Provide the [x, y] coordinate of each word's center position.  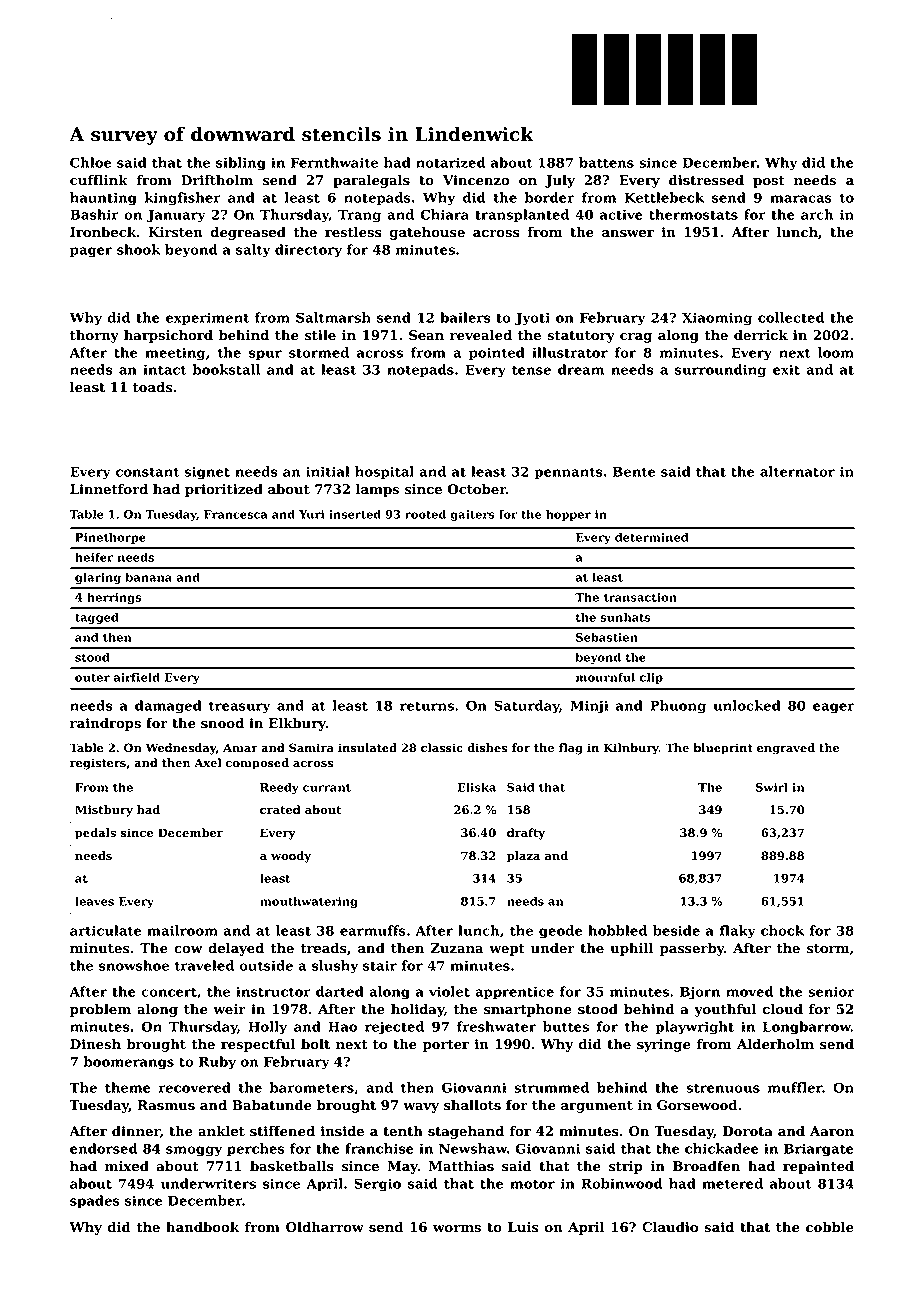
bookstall [226, 369]
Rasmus [166, 1105]
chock [782, 930]
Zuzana [457, 948]
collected [791, 317]
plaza [523, 857]
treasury [240, 707]
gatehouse [427, 233]
